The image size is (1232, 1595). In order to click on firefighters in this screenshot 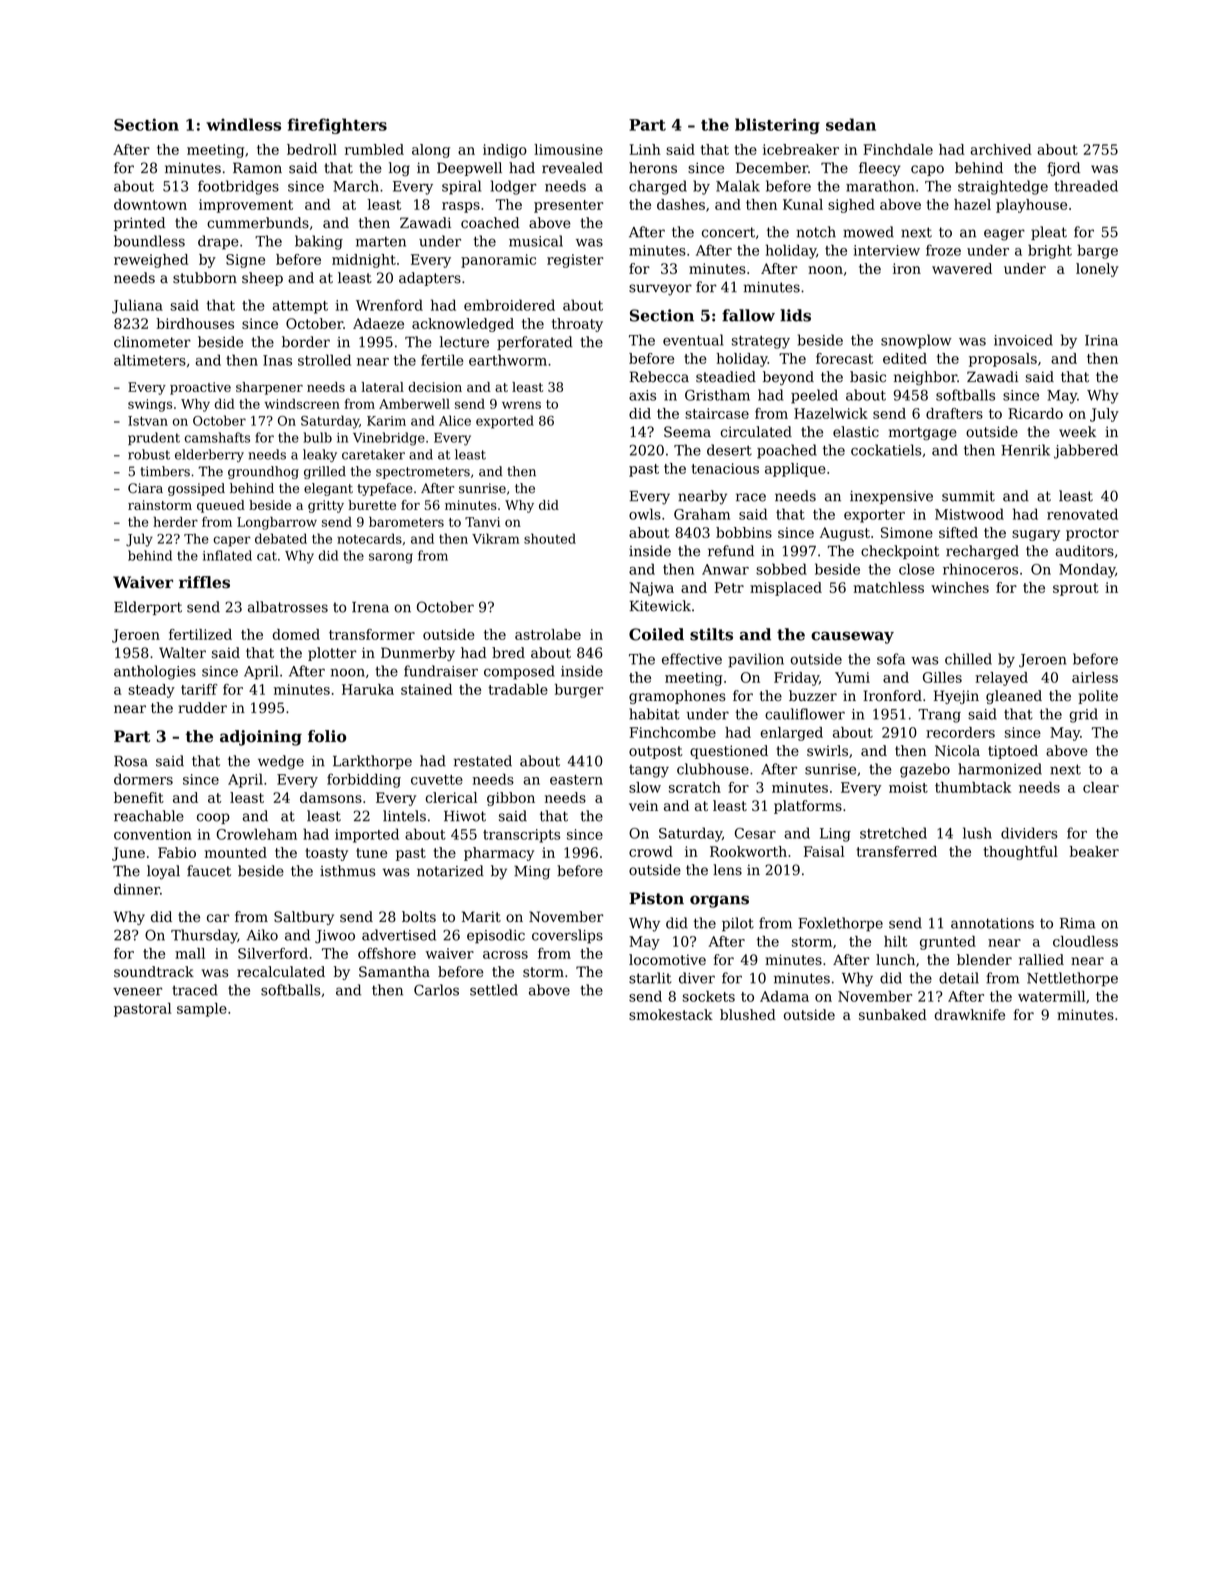, I will do `click(337, 126)`.
